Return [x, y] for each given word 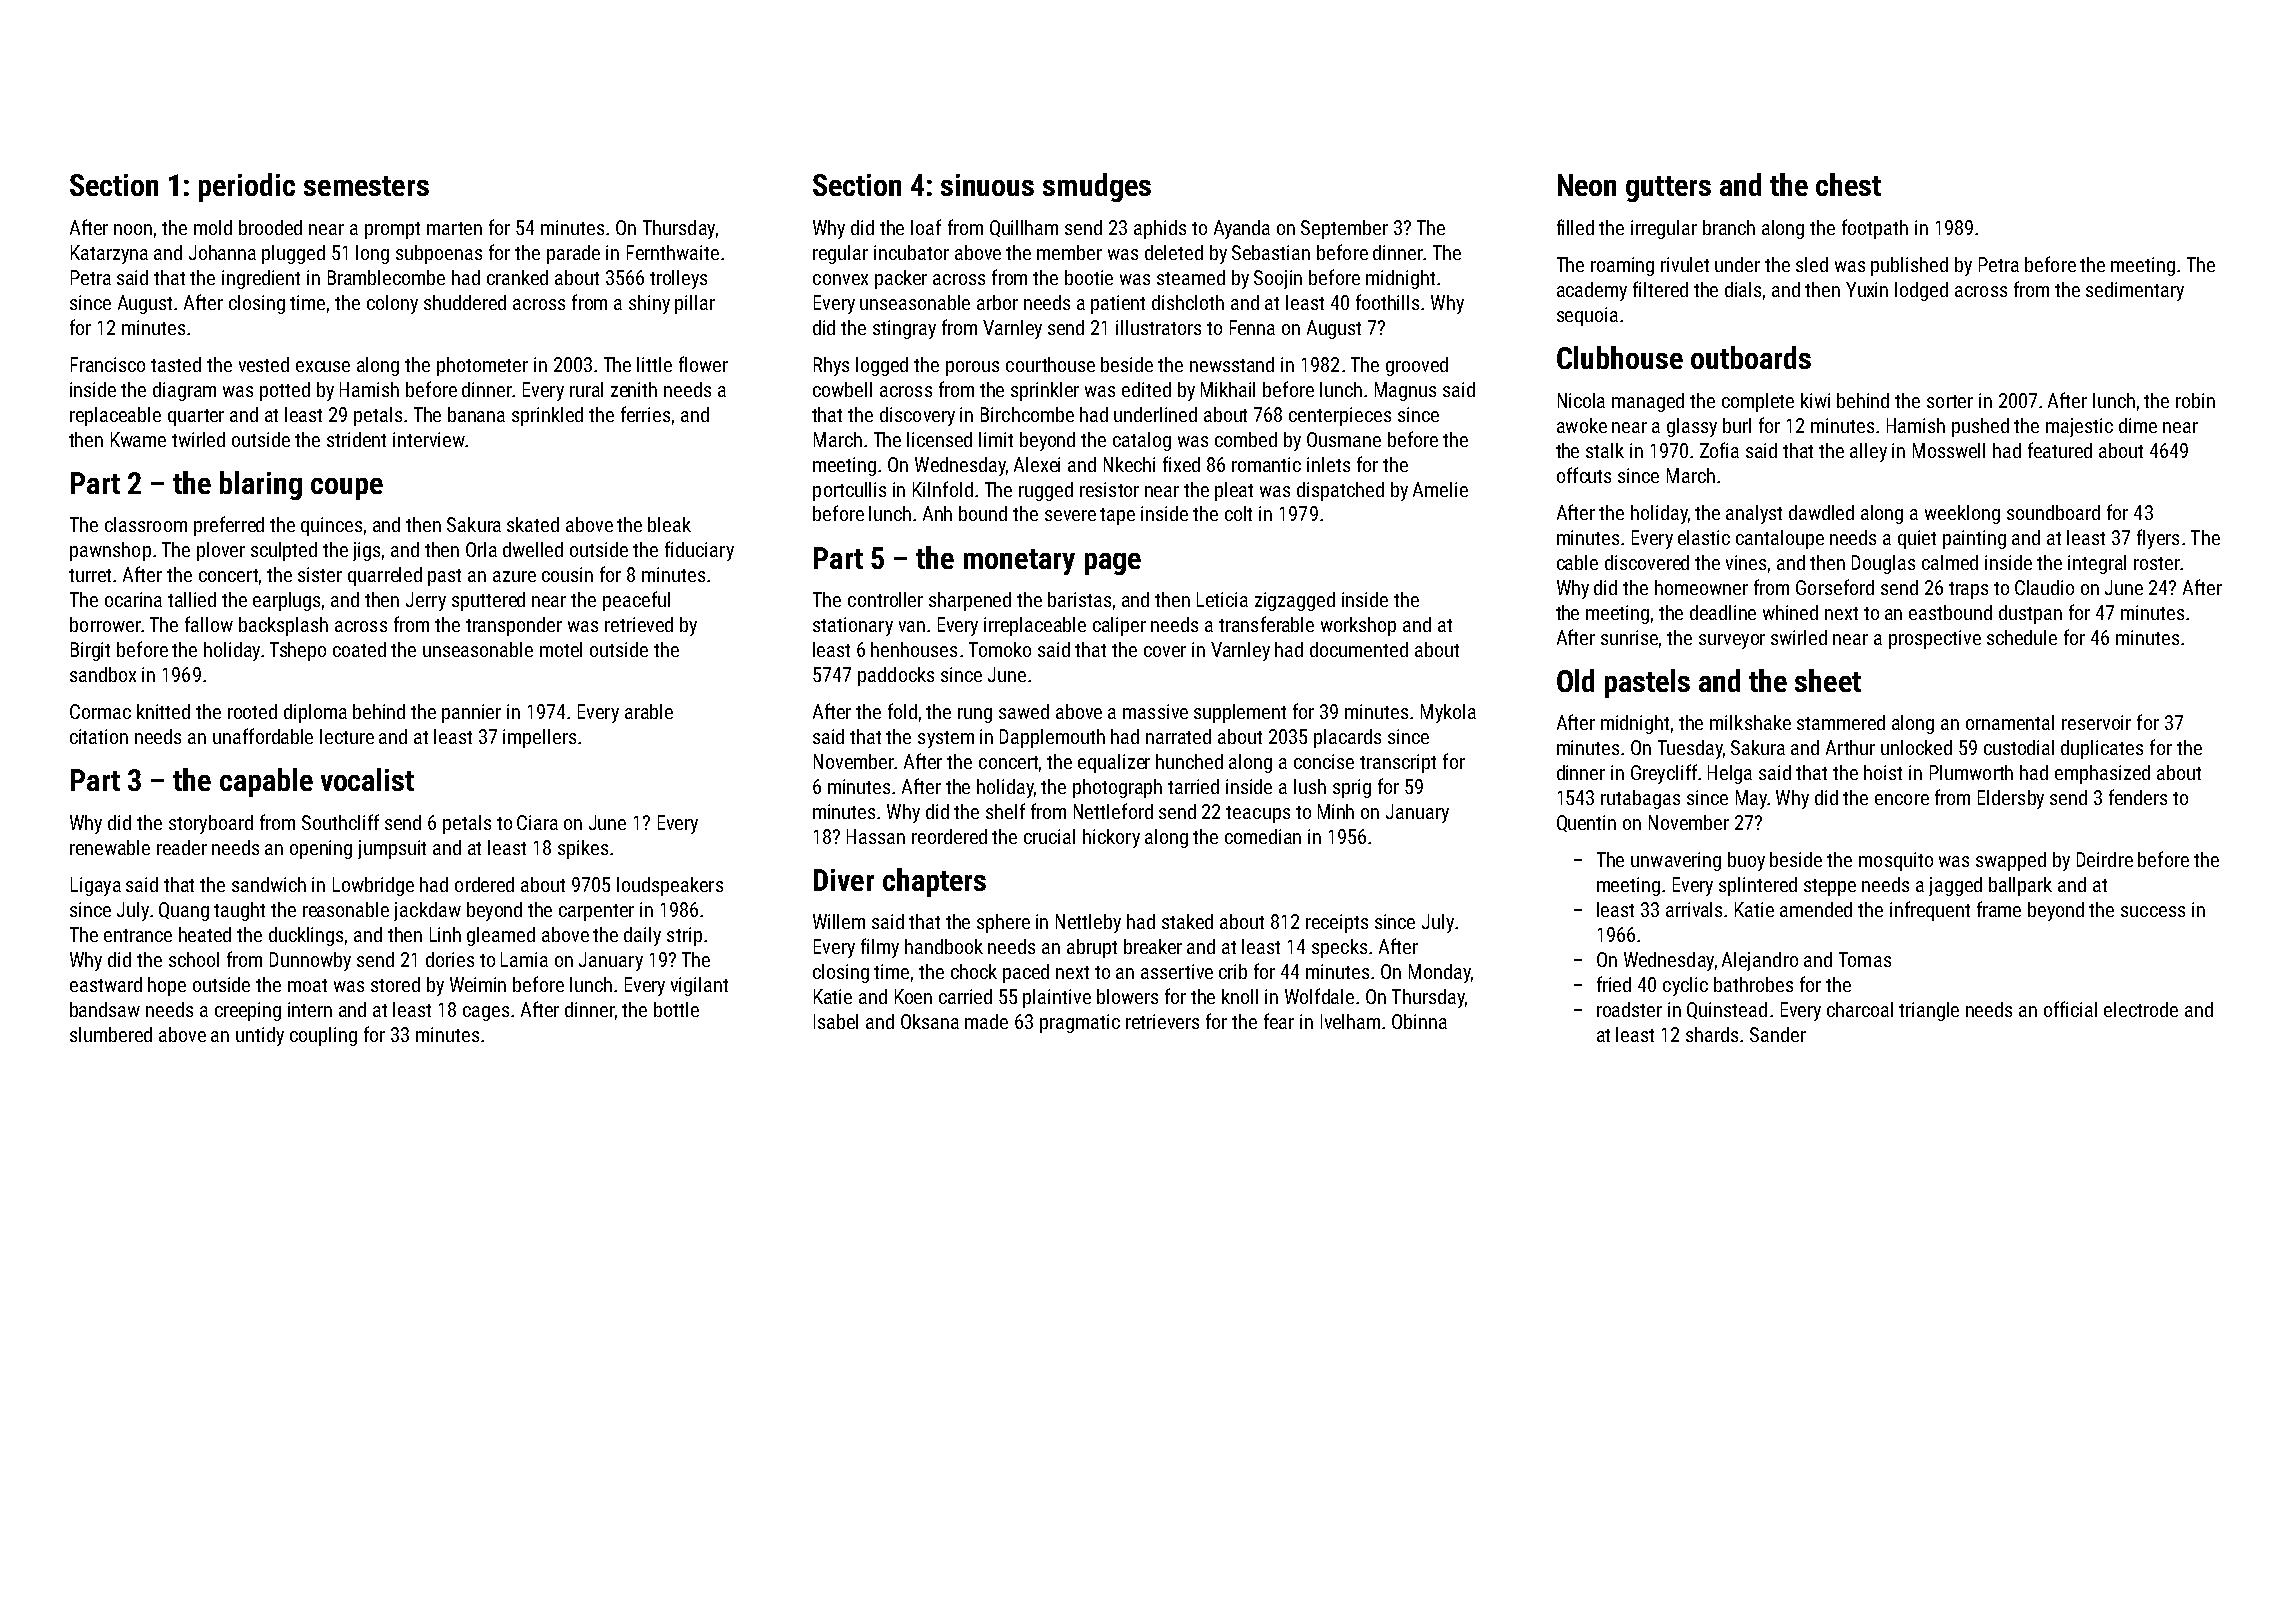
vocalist [367, 779]
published [1909, 266]
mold [213, 227]
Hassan [876, 836]
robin [2195, 400]
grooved [1417, 366]
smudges [1097, 187]
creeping [248, 1011]
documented [1359, 649]
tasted [176, 364]
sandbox [103, 674]
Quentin [1586, 823]
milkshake [1750, 722]
